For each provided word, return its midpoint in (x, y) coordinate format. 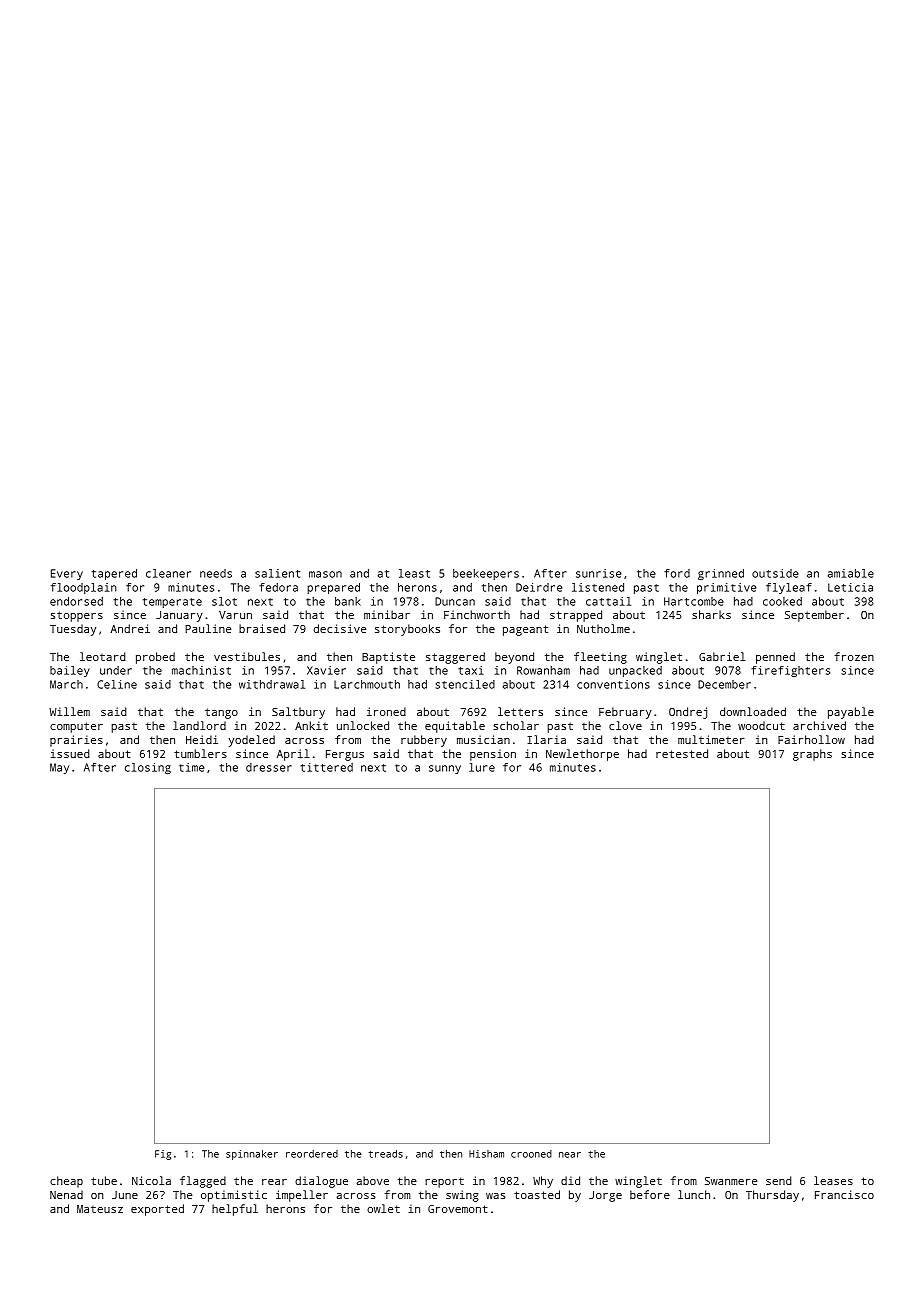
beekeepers (486, 574)
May (59, 768)
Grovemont (458, 1209)
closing (148, 768)
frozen (854, 656)
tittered (326, 767)
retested (682, 753)
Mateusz (100, 1209)
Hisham (486, 1154)
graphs (812, 755)
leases (833, 1180)
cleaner (168, 573)
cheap (66, 1182)
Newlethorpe (582, 755)
